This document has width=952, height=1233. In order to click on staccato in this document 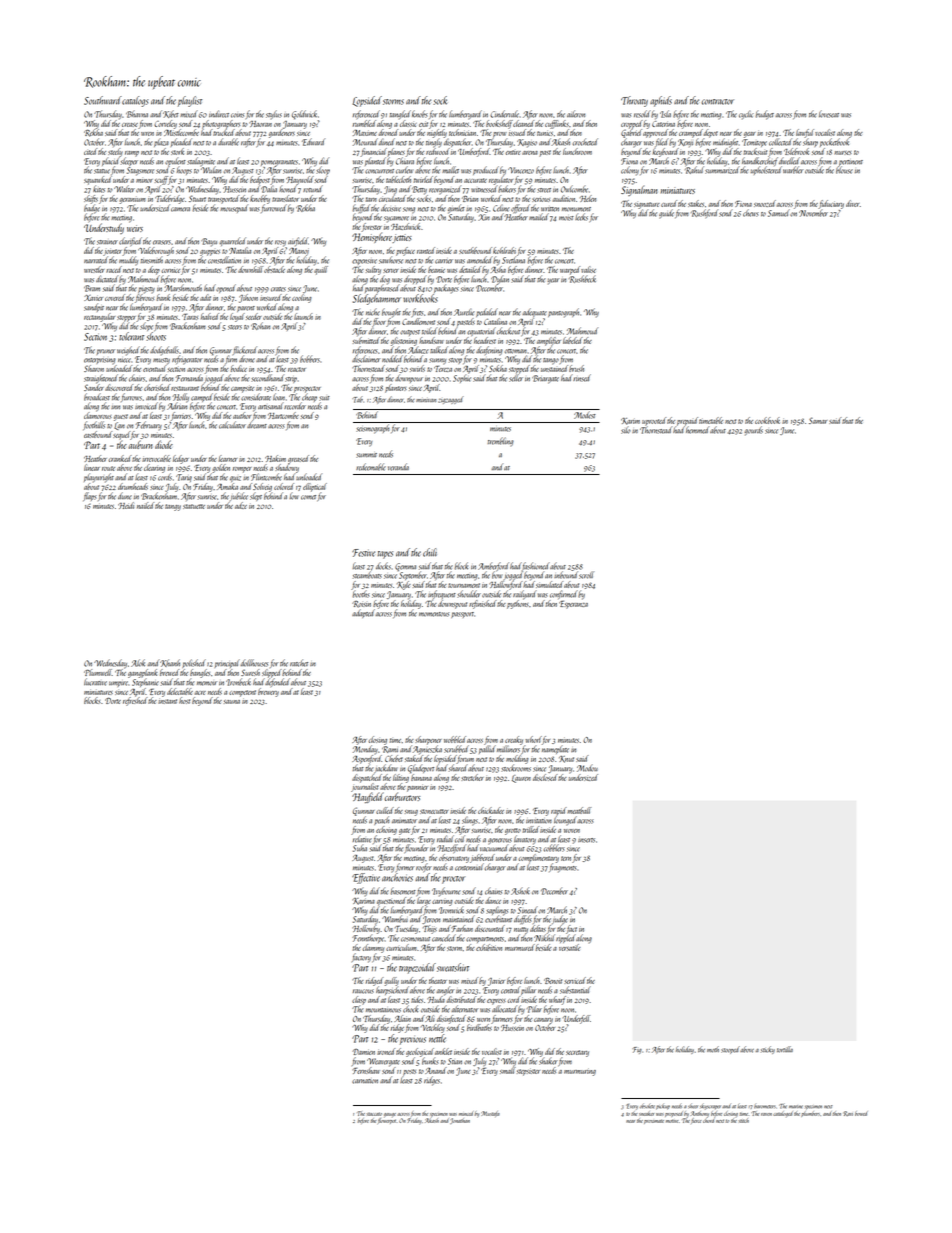, I will do `click(374, 1114)`.
